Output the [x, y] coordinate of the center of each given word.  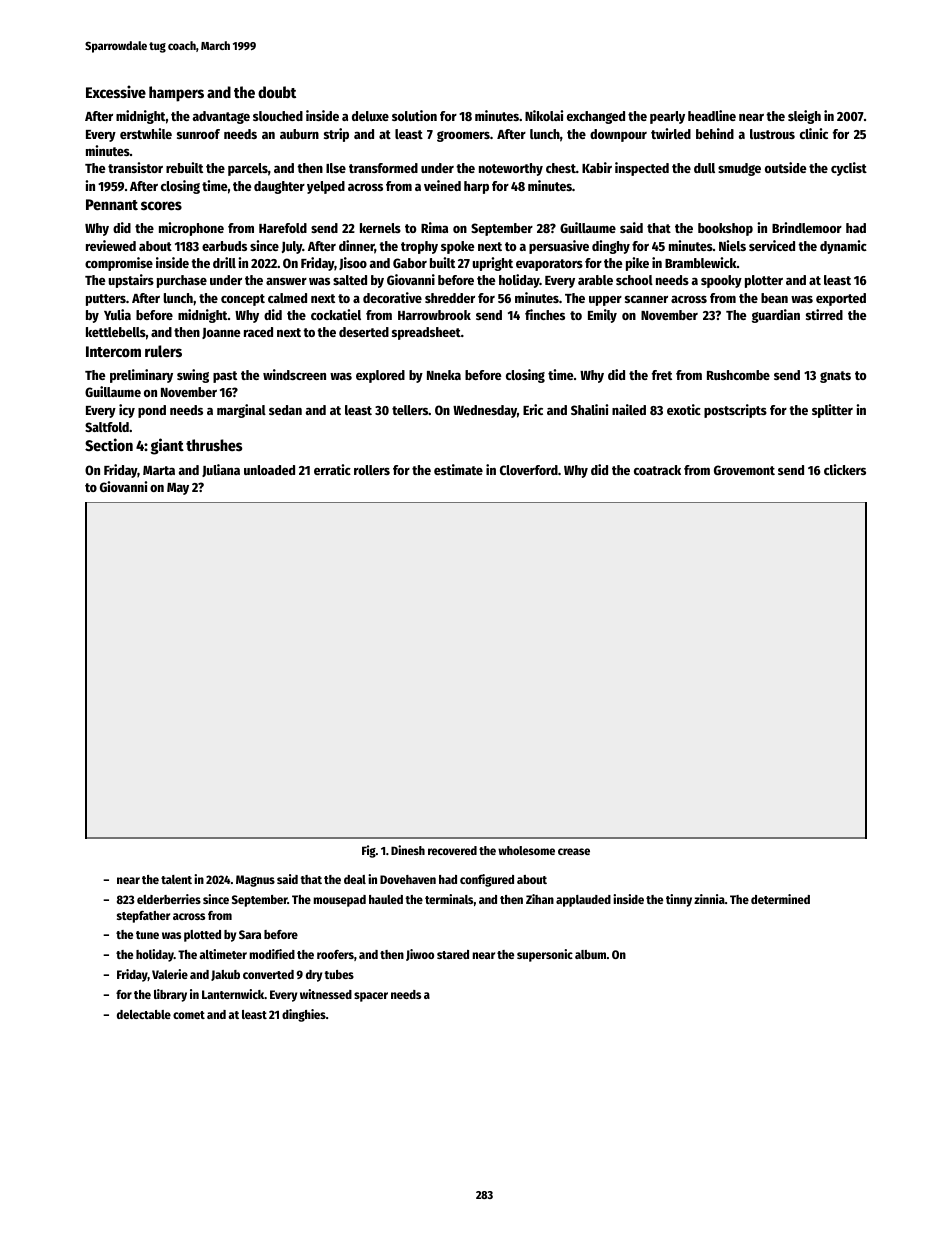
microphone [191, 229]
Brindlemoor [807, 227]
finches [545, 314]
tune [147, 935]
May [178, 489]
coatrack [657, 470]
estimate [458, 469]
